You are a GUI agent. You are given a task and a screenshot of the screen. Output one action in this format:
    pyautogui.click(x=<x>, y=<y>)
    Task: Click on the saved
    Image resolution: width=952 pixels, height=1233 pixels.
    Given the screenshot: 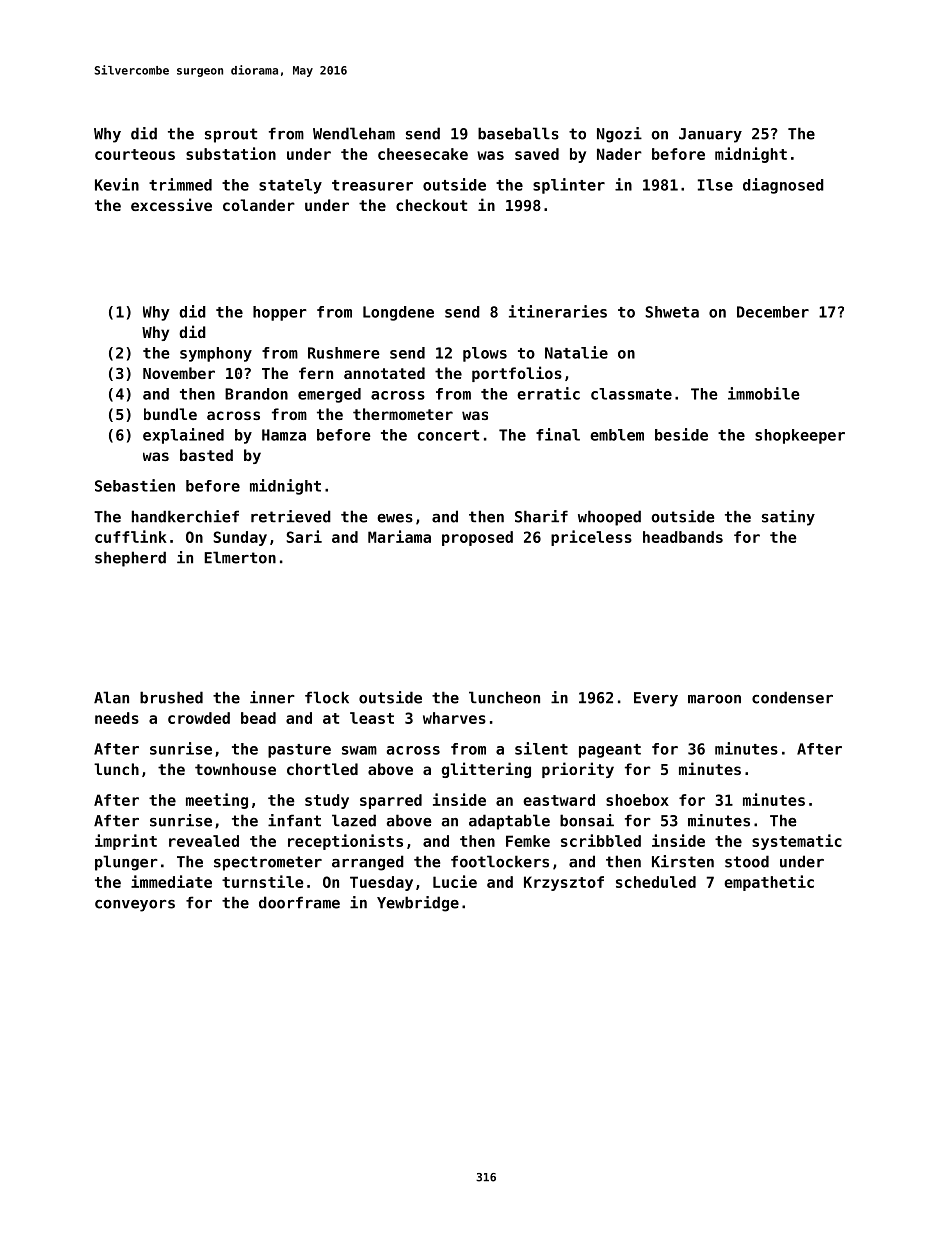 What is the action you would take?
    pyautogui.click(x=537, y=154)
